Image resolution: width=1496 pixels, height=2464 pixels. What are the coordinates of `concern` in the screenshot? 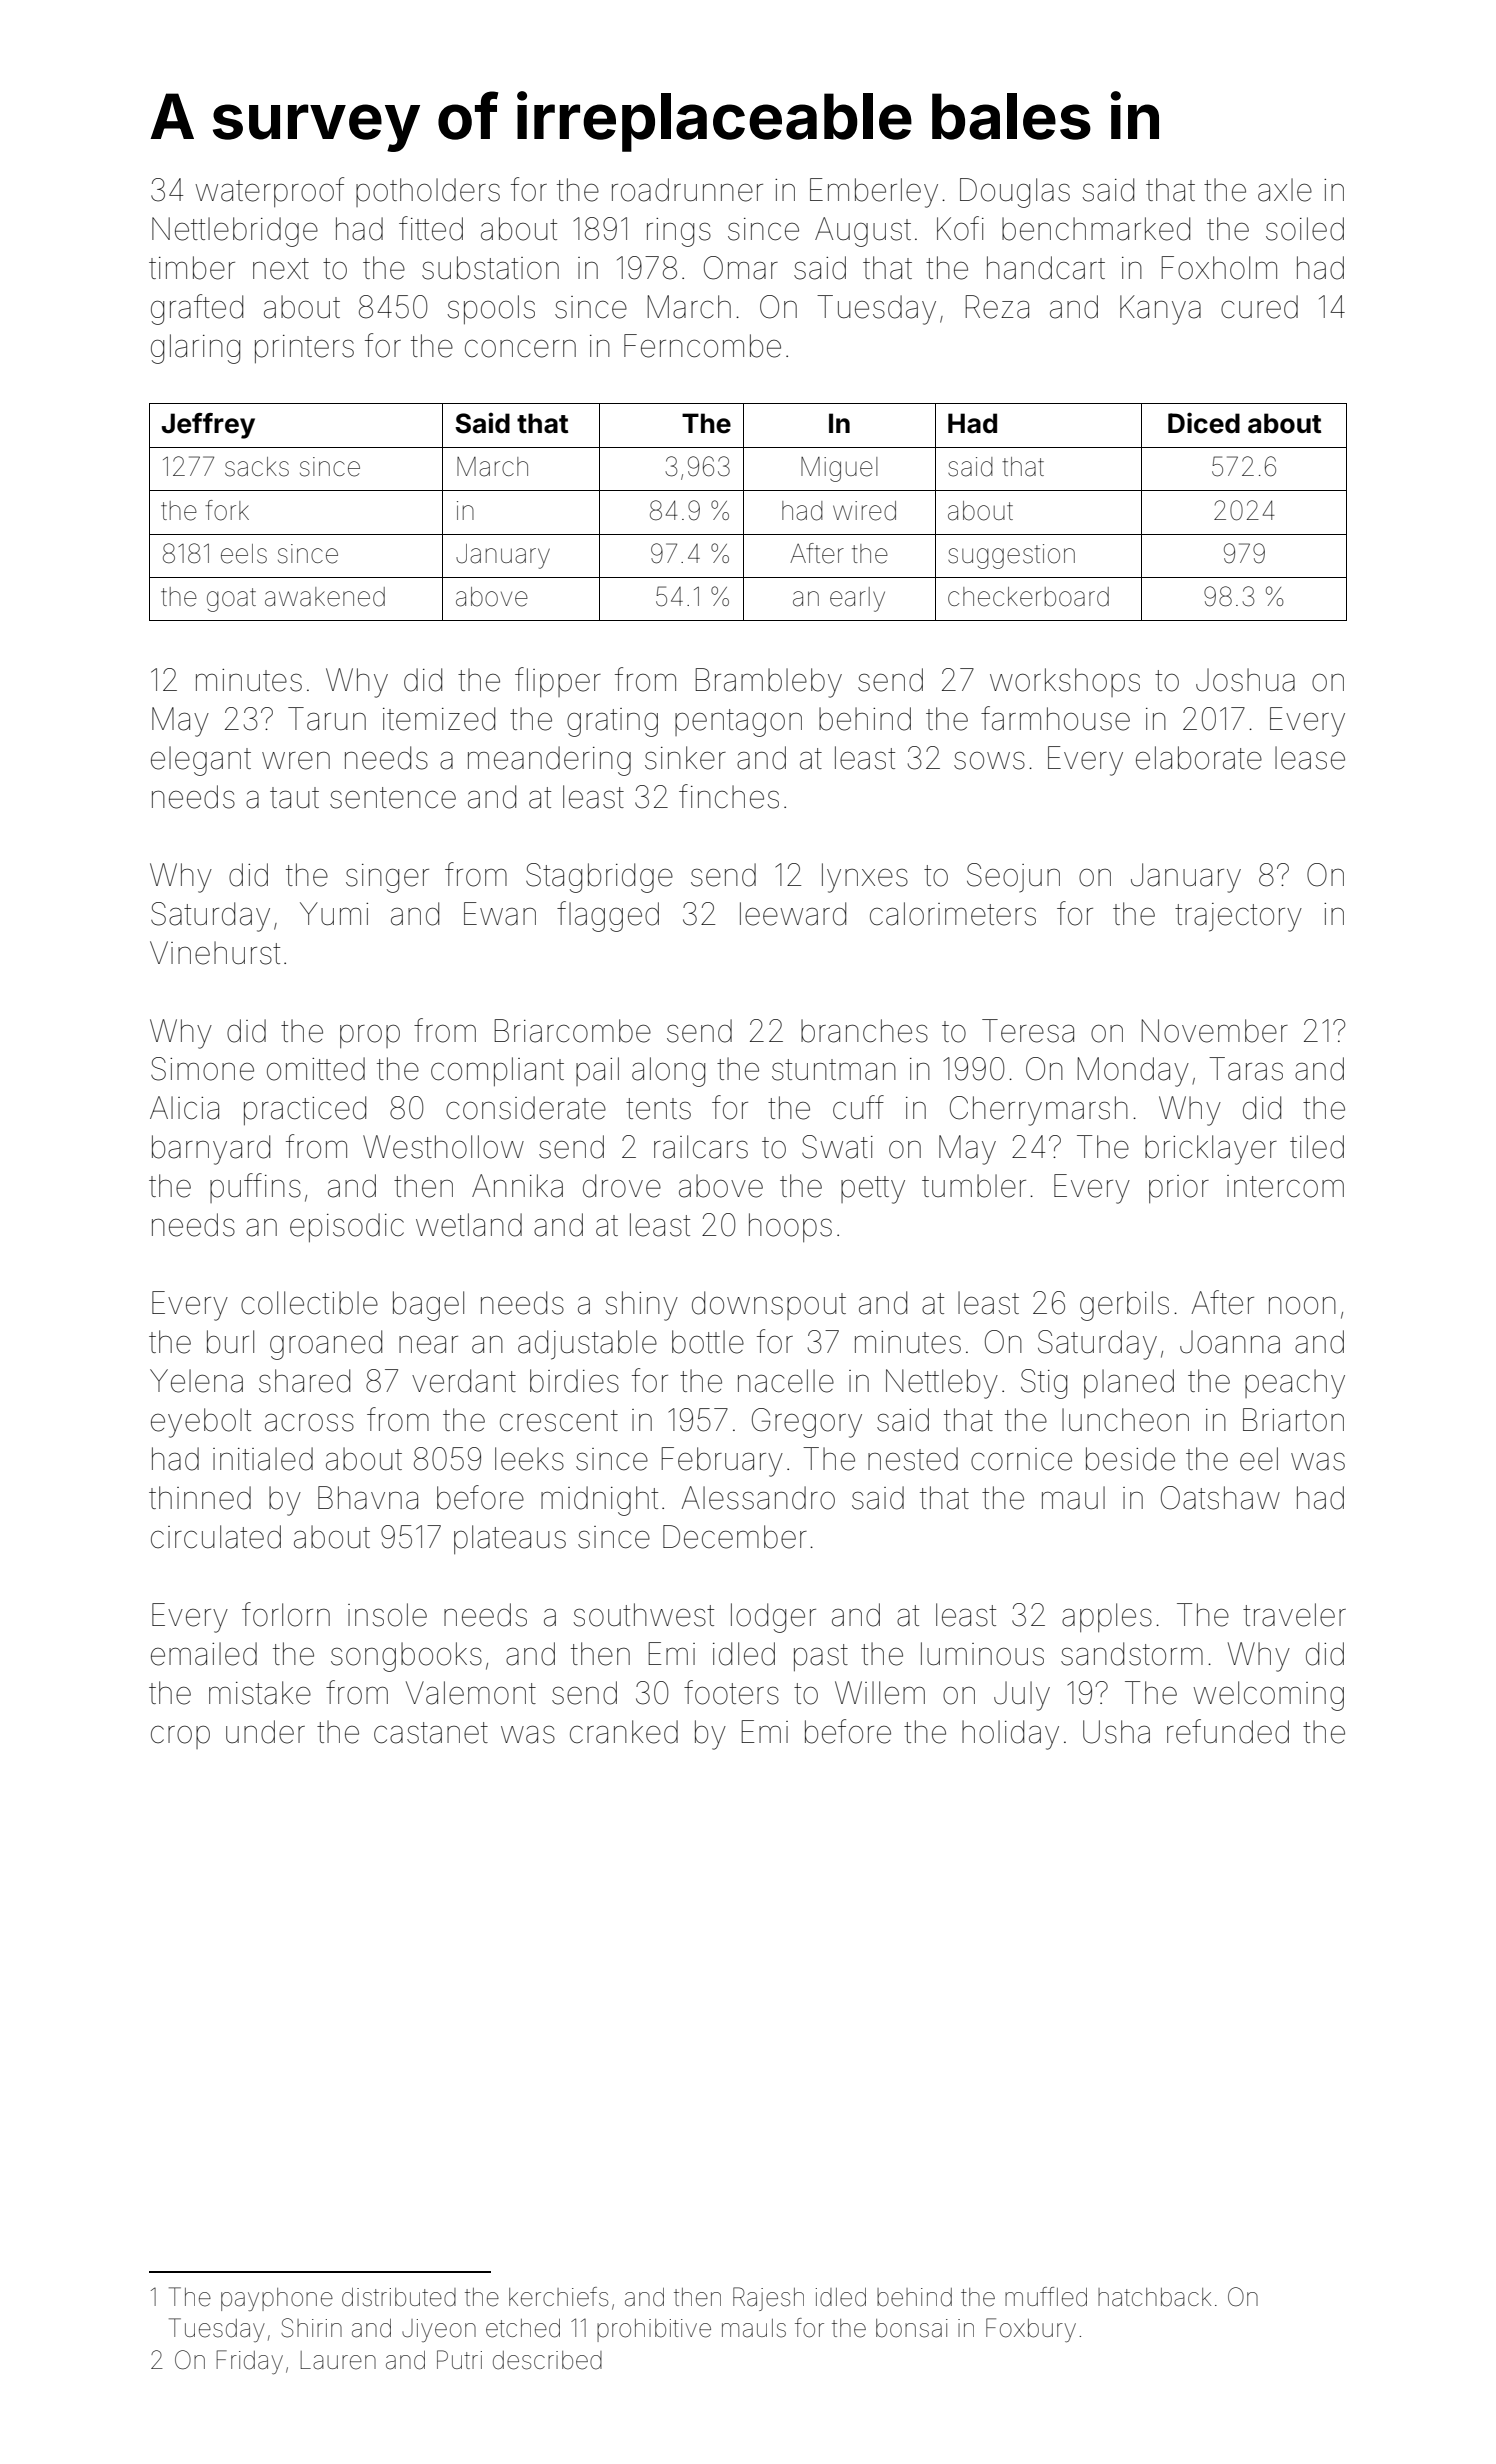 It's located at (520, 348).
